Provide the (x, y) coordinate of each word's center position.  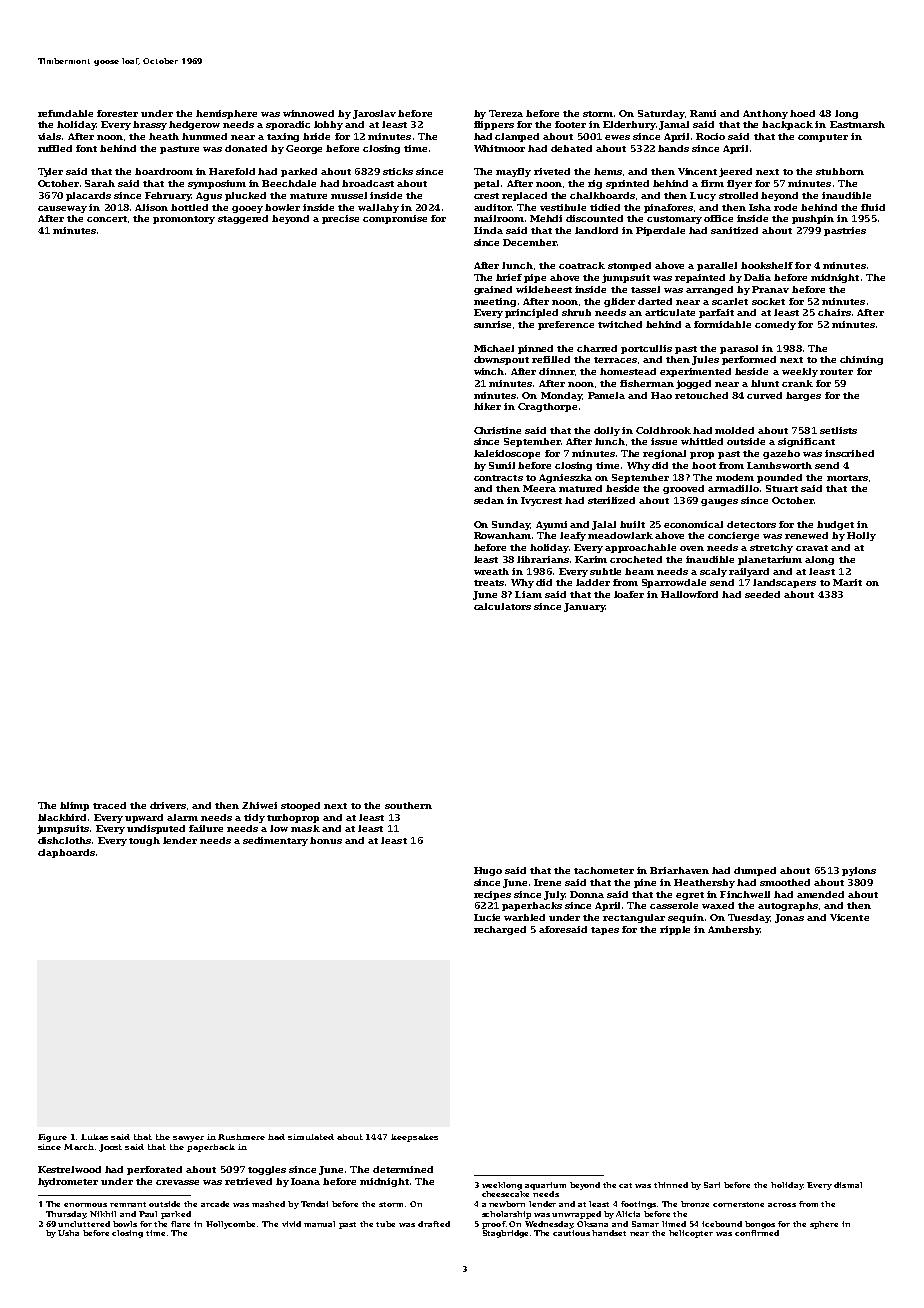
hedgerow (194, 125)
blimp (74, 806)
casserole (674, 905)
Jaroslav (374, 114)
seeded (762, 594)
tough (144, 841)
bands (673, 148)
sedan (489, 500)
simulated (311, 1137)
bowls (125, 1224)
